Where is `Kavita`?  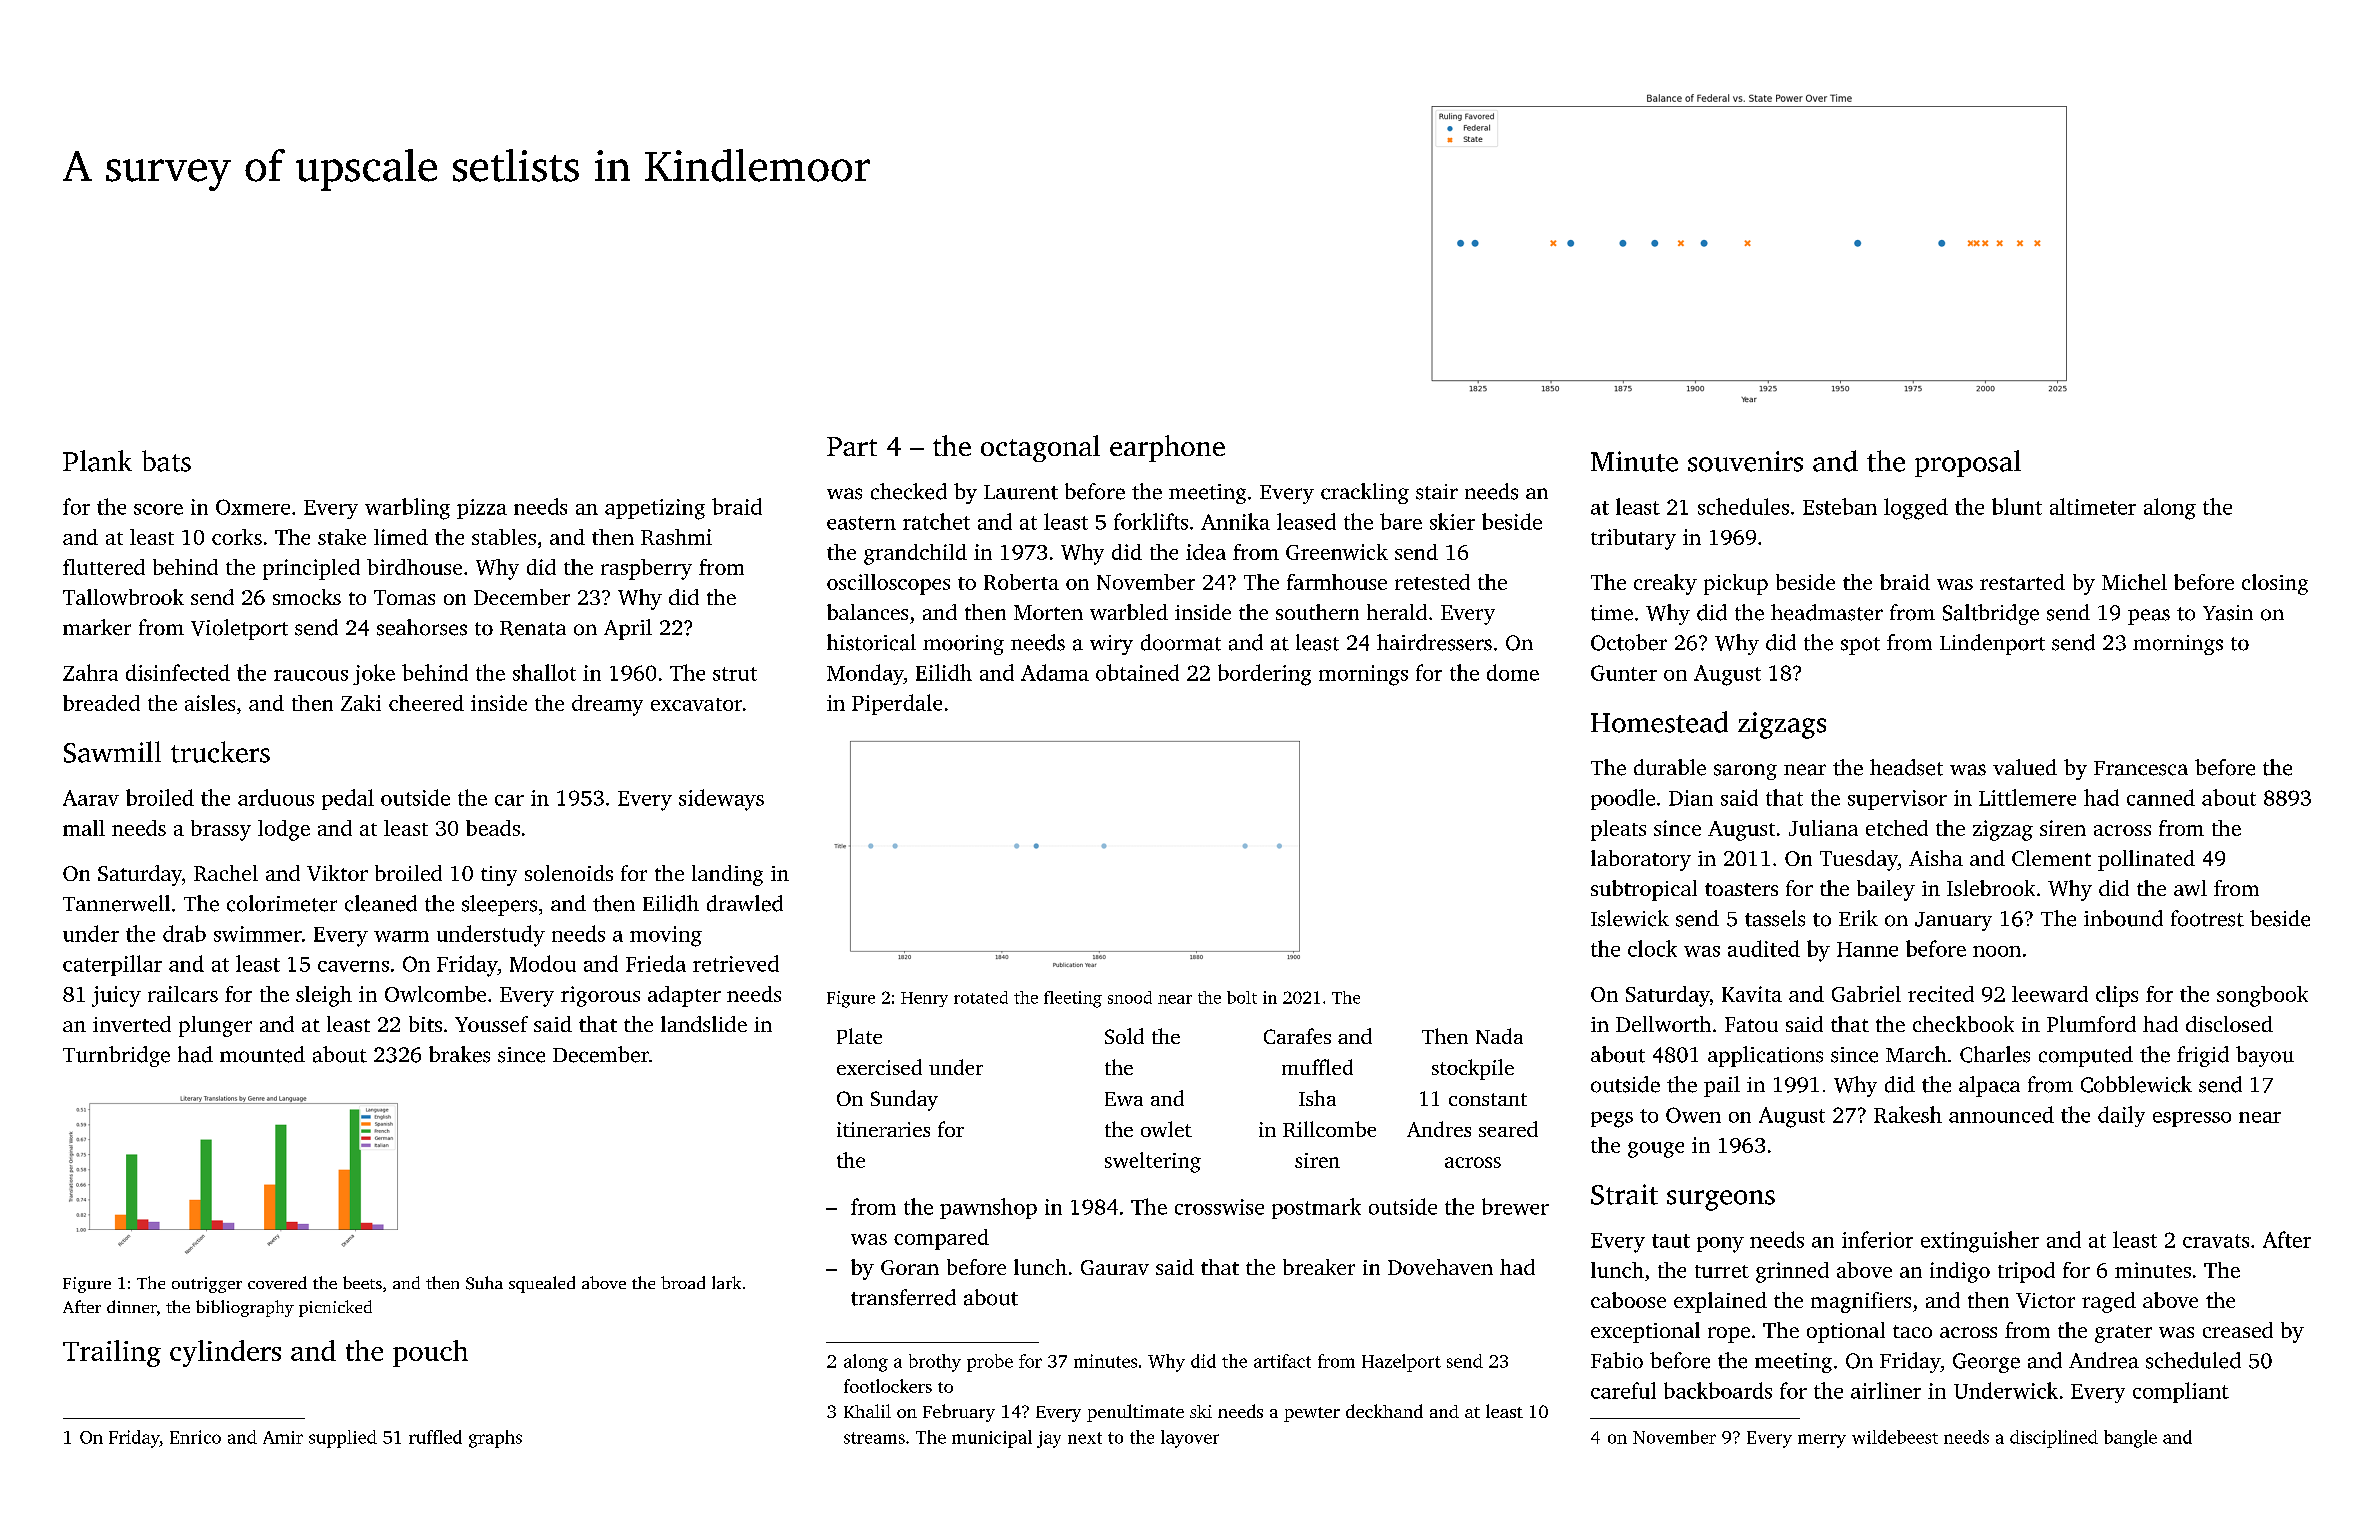 Kavita is located at coordinates (1752, 994).
